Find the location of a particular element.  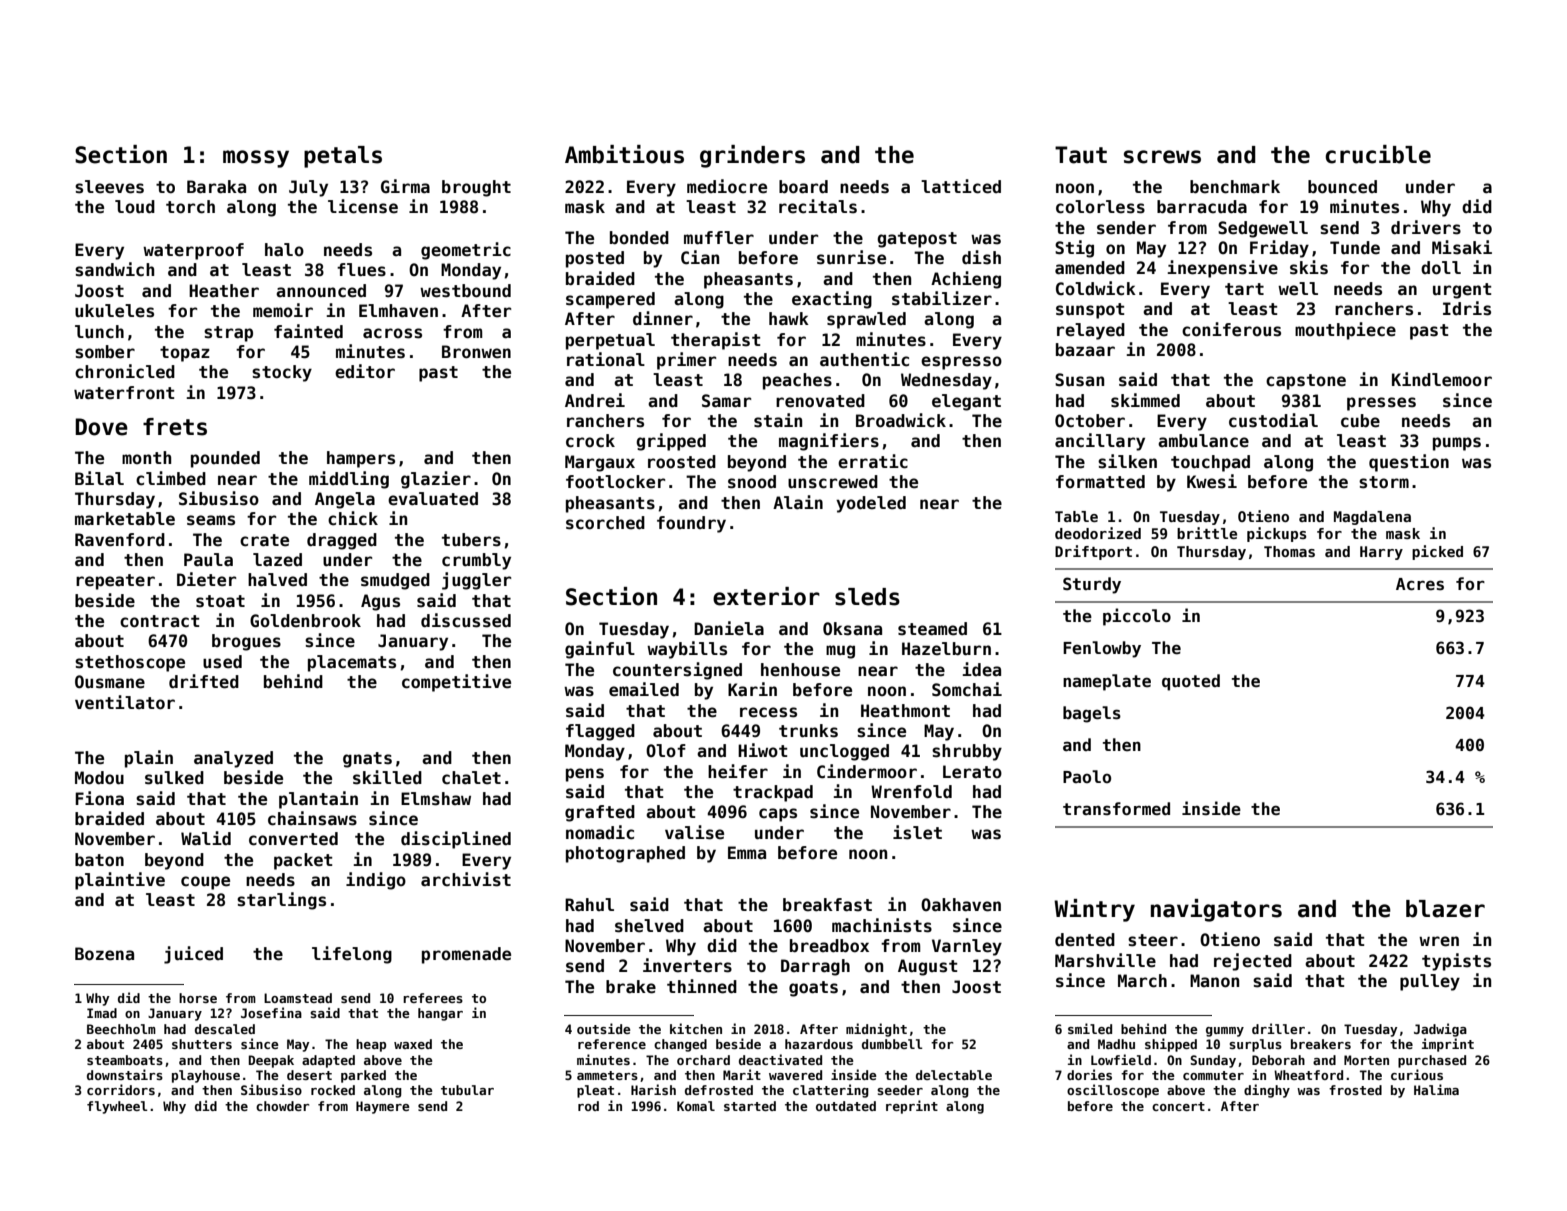

exacting is located at coordinates (832, 300).
